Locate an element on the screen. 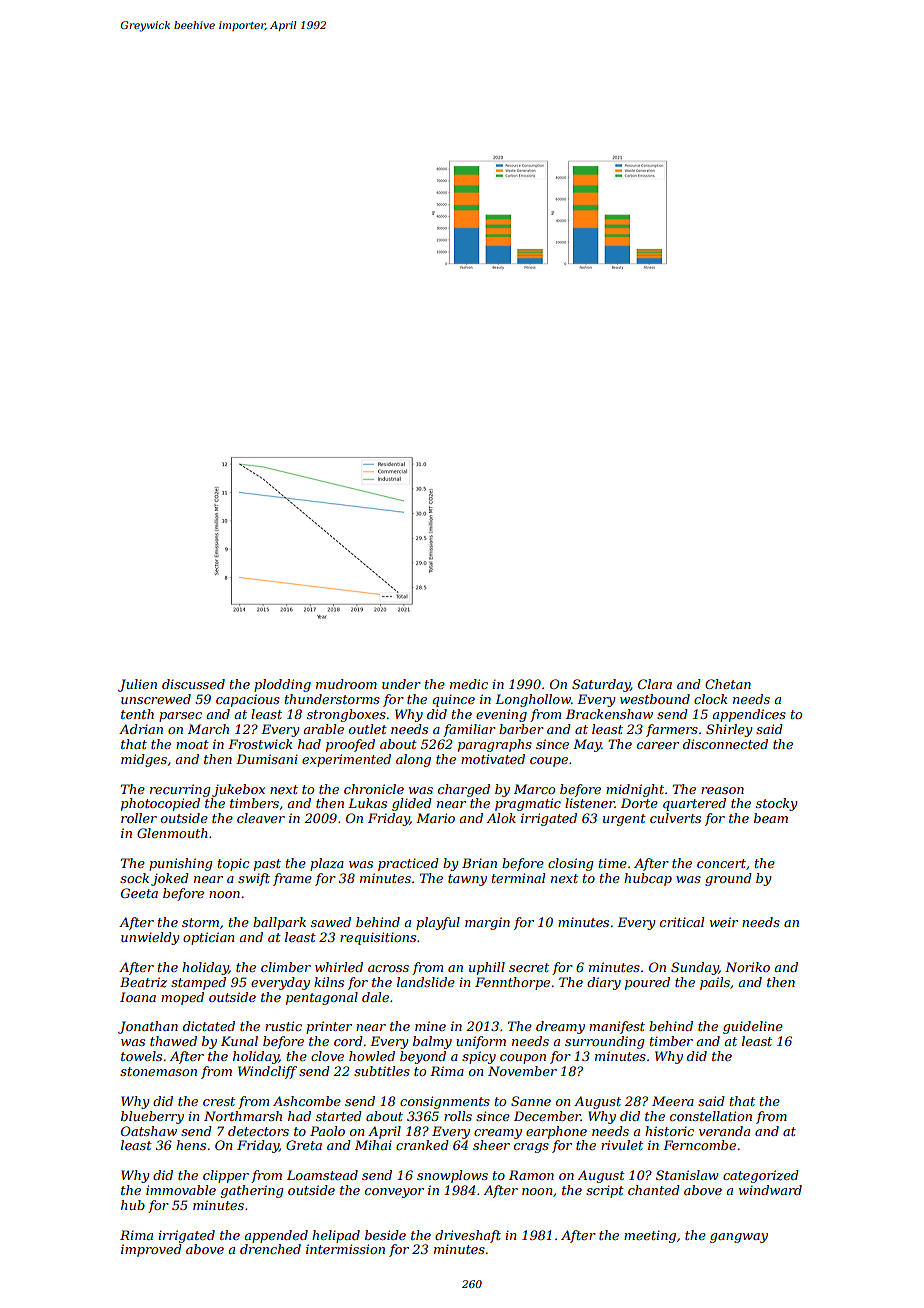 This screenshot has height=1308, width=924. midges is located at coordinates (144, 760).
